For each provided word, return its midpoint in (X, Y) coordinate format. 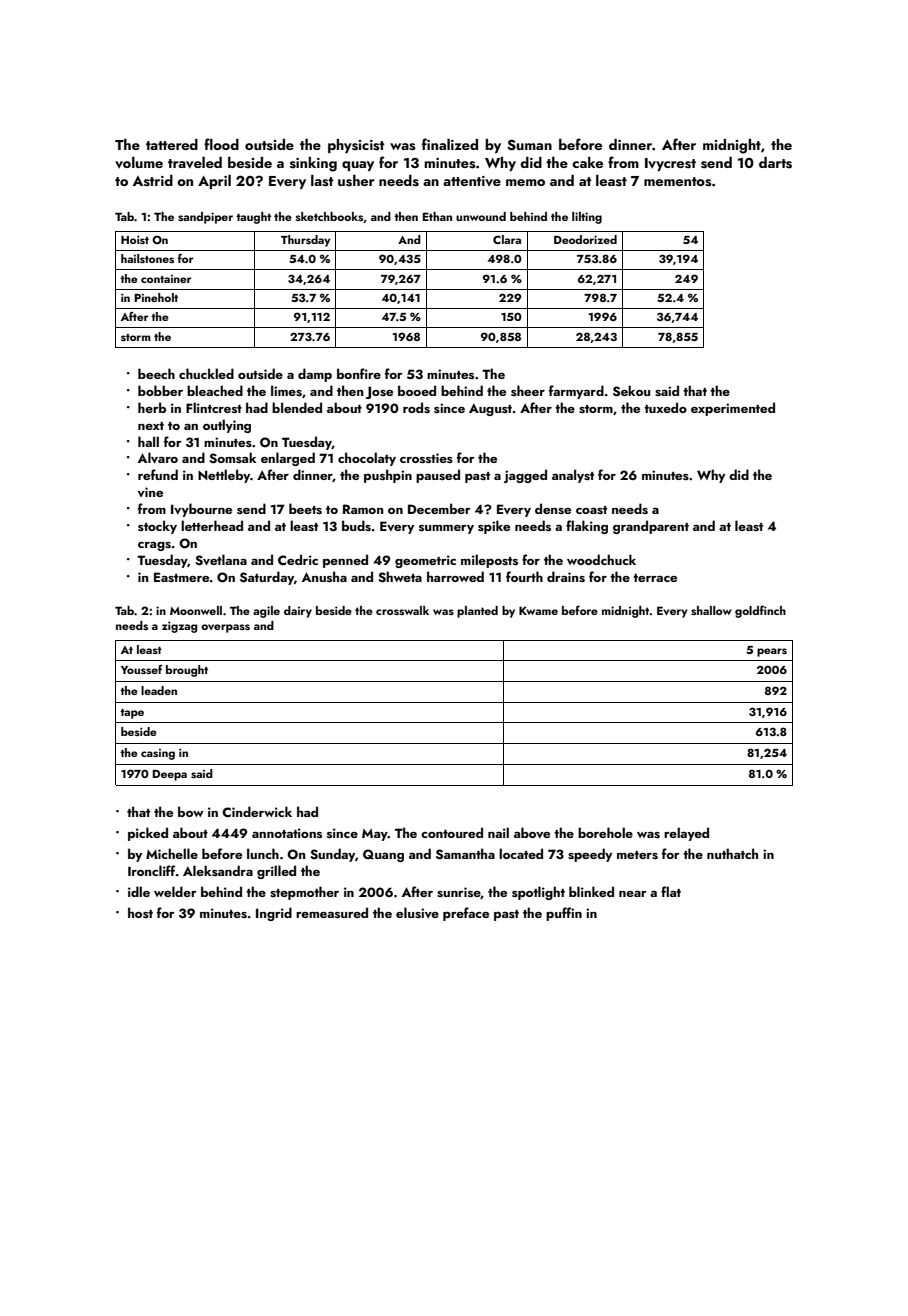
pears (772, 652)
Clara (507, 239)
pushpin (388, 476)
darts (775, 163)
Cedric (298, 559)
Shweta (400, 577)
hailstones (147, 258)
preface (466, 914)
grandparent (651, 527)
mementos (678, 182)
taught (253, 218)
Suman (529, 145)
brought (187, 671)
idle (139, 891)
